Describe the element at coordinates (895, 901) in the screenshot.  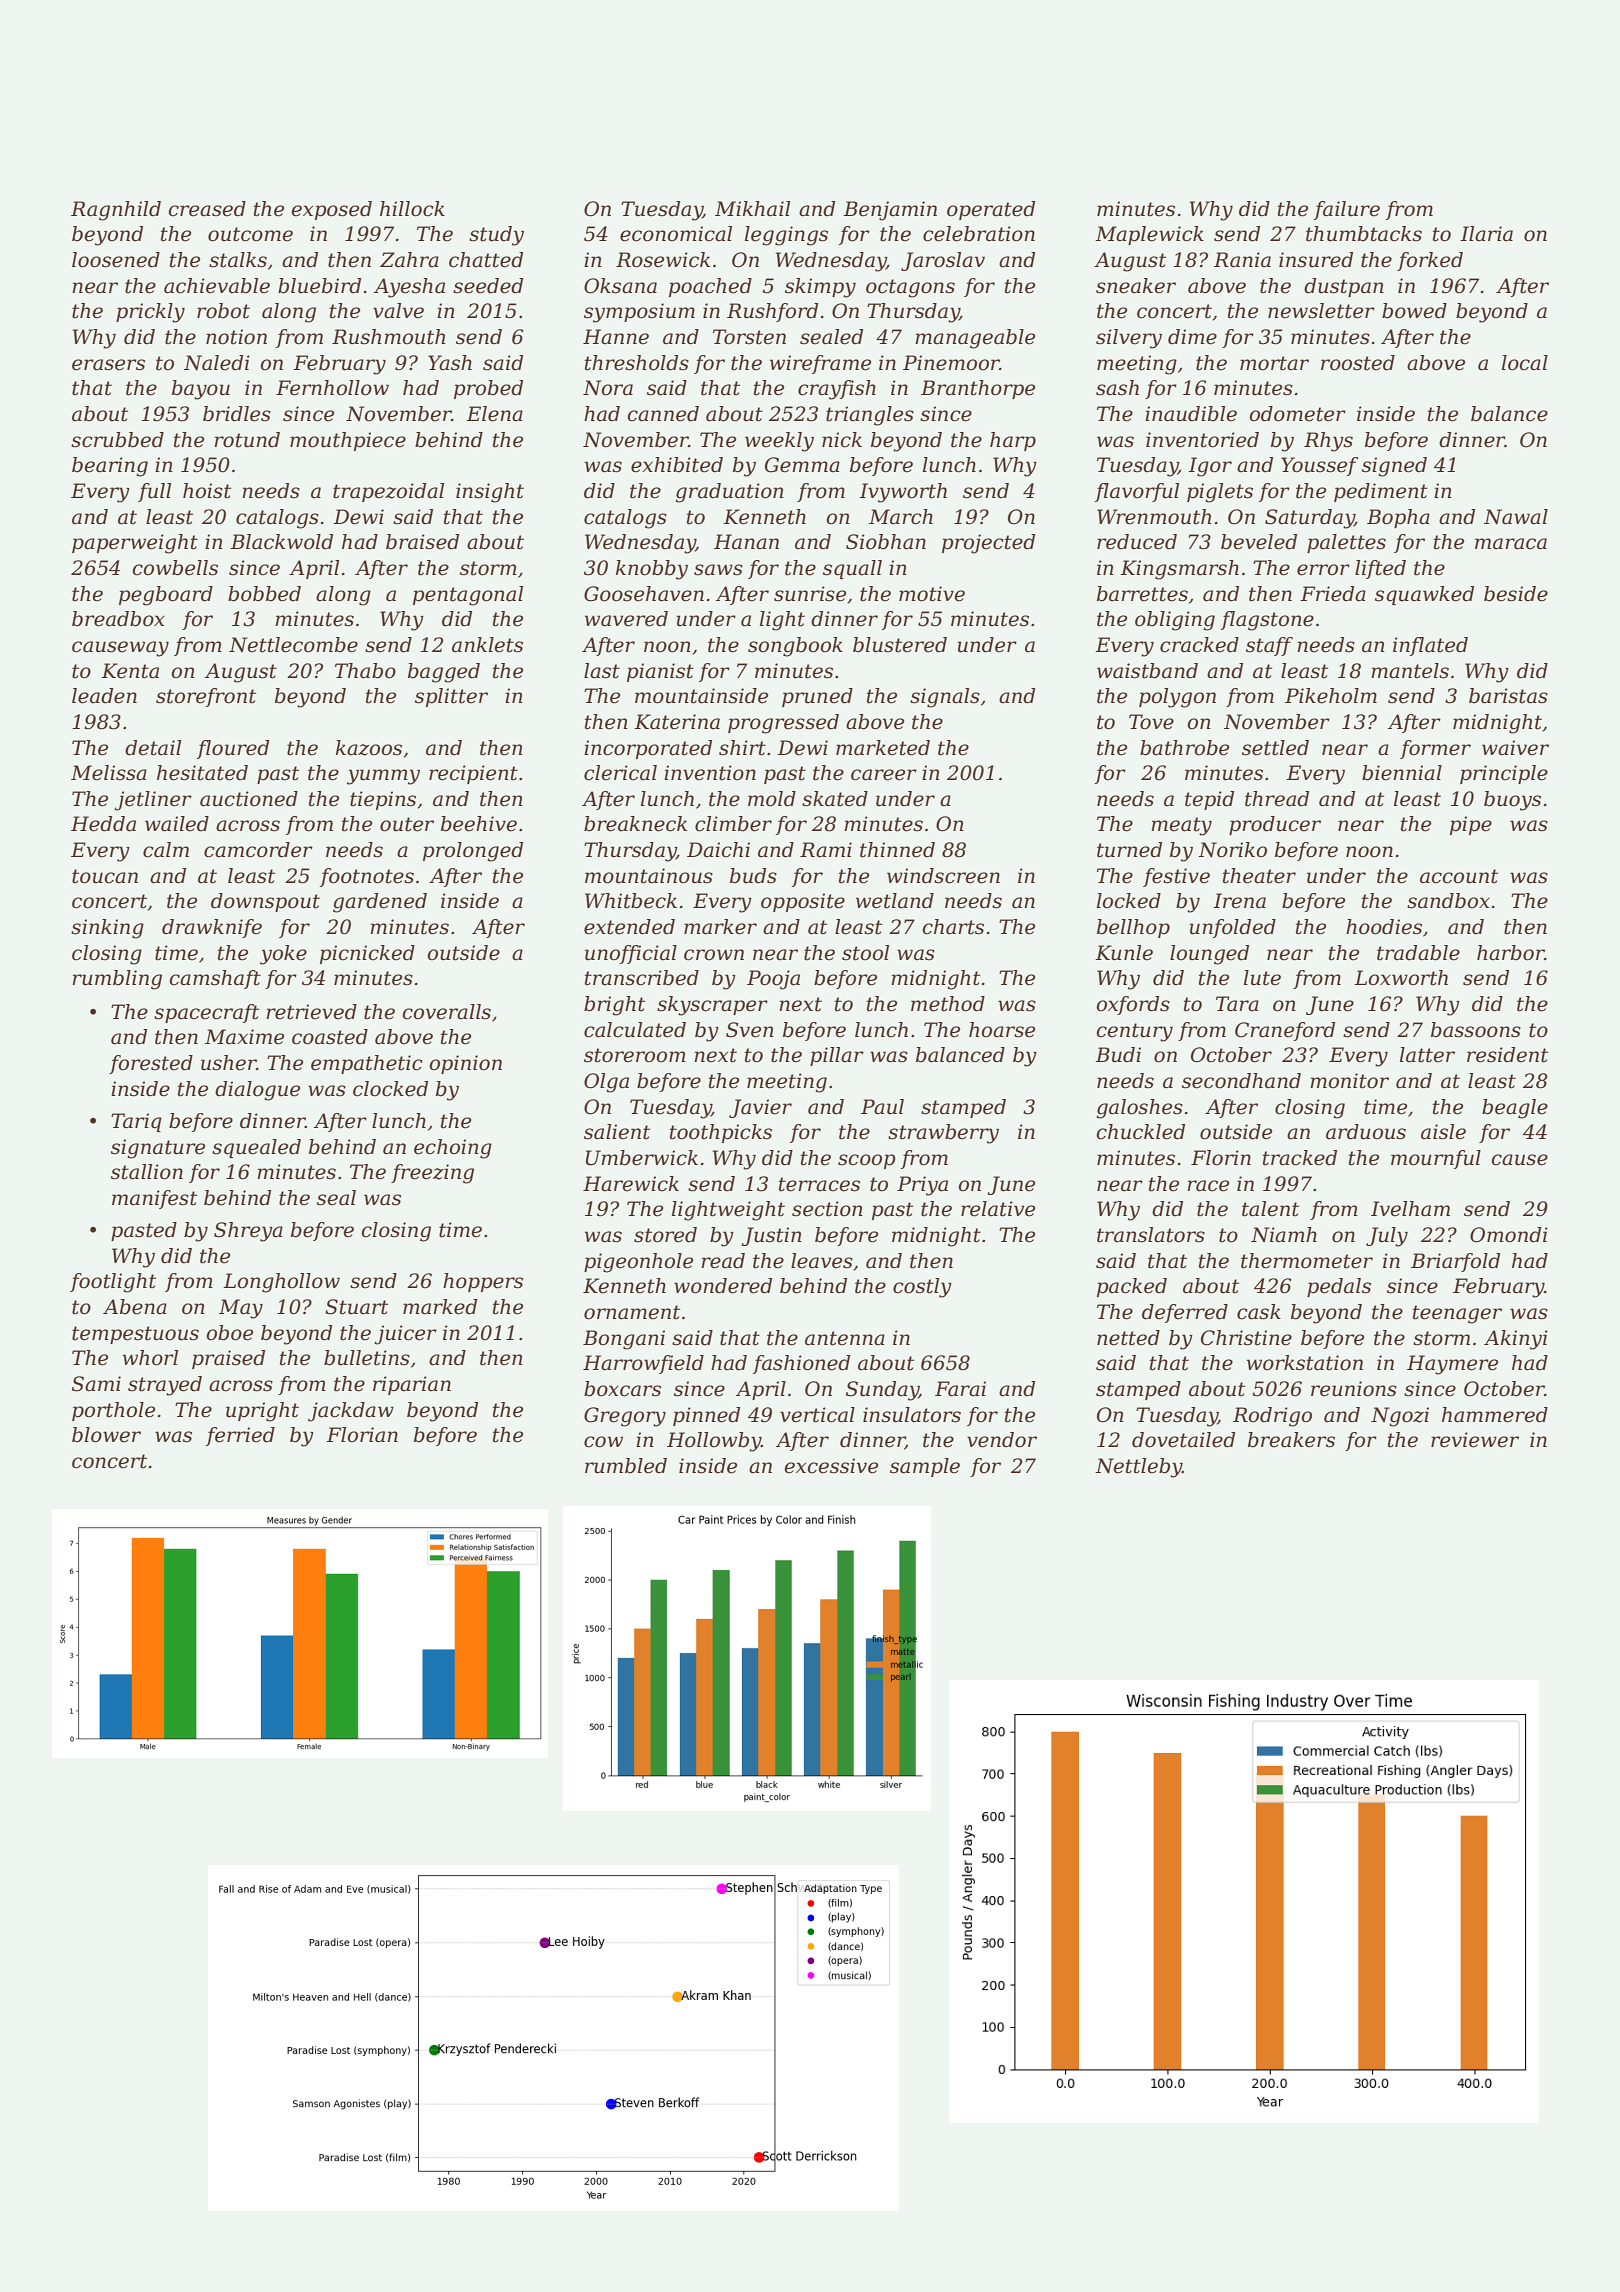
I see `wetland` at that location.
